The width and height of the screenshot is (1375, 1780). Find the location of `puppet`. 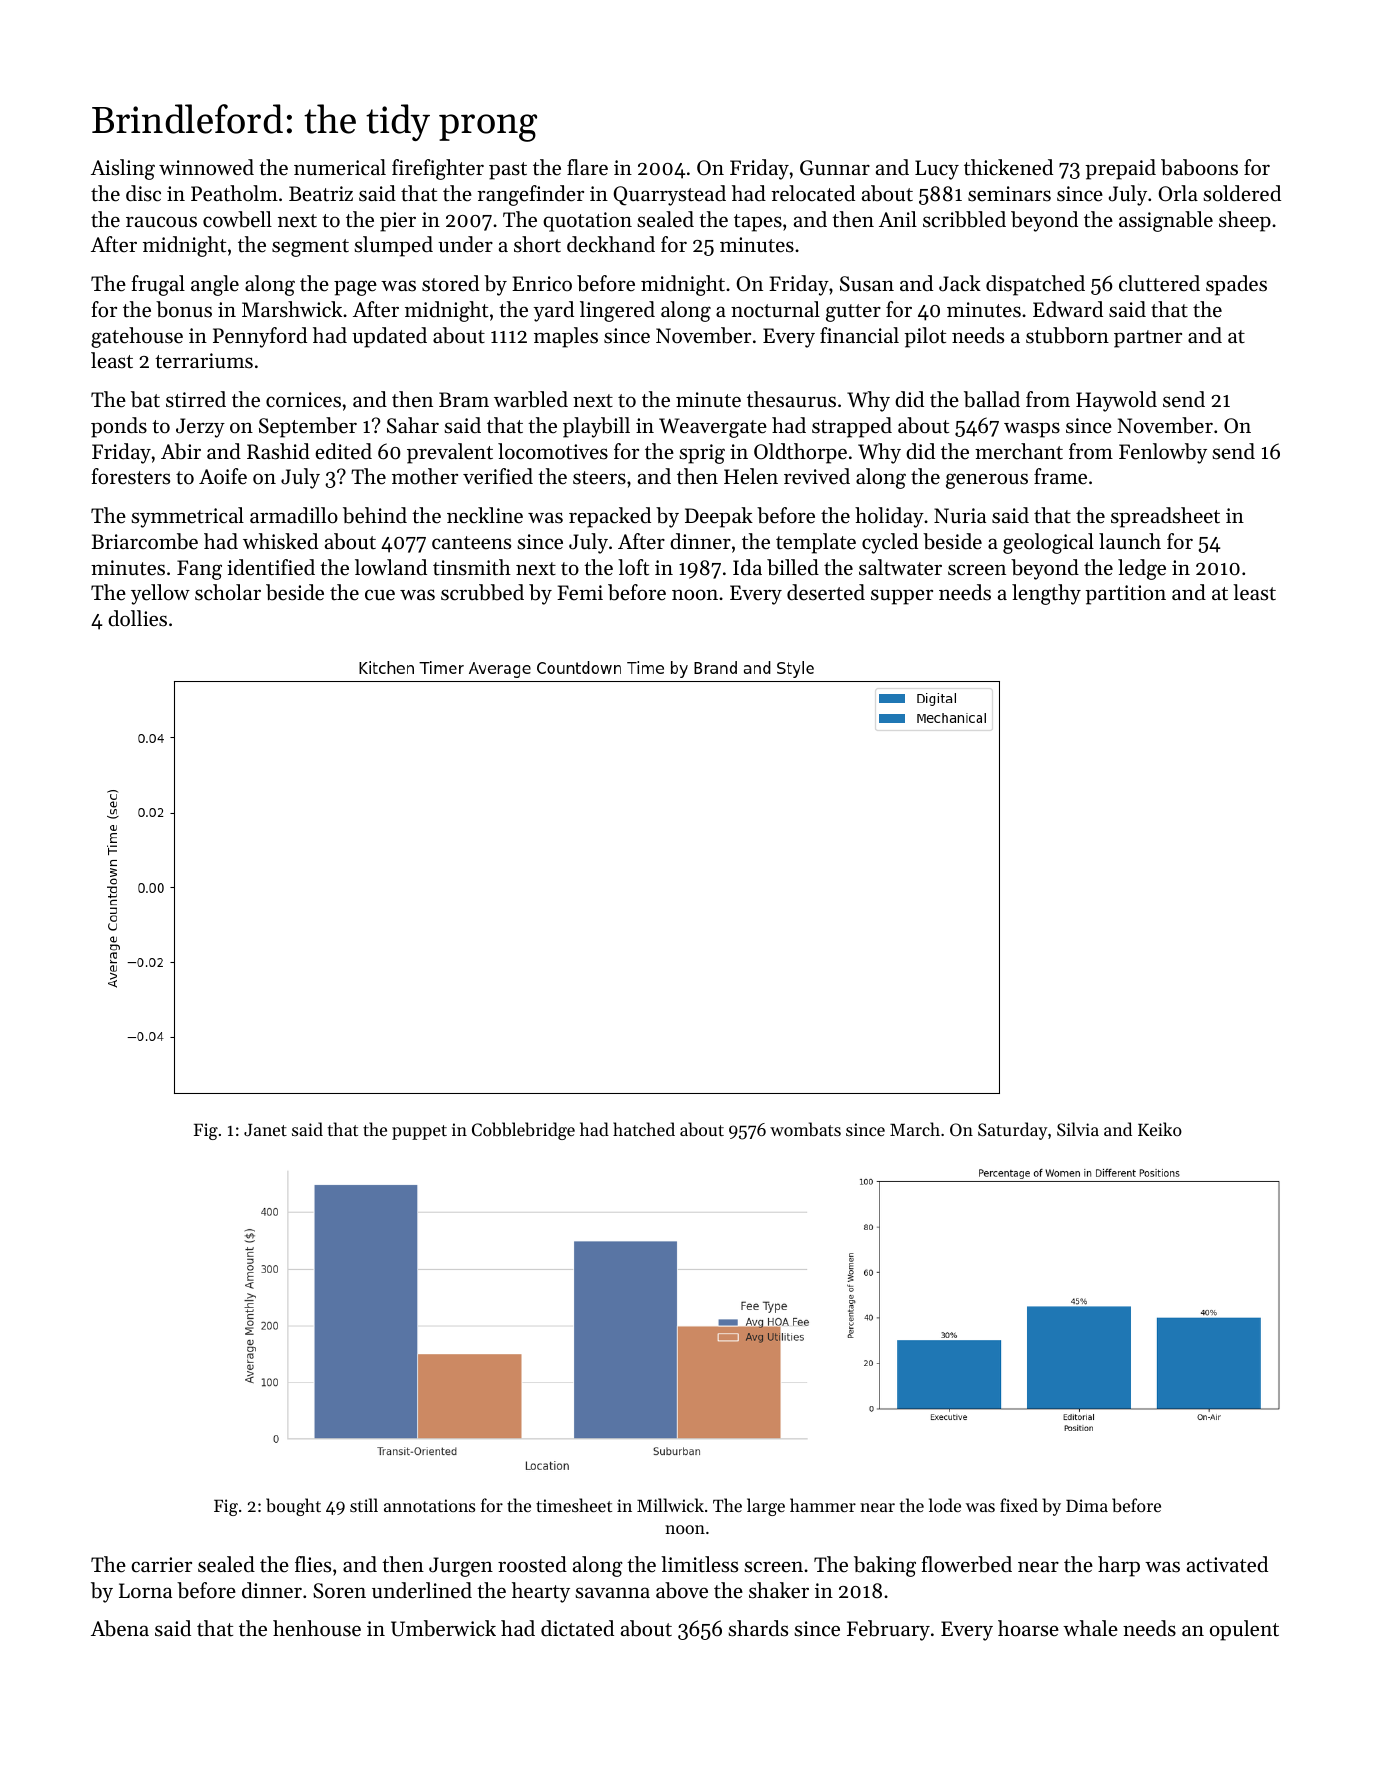

puppet is located at coordinates (419, 1132).
